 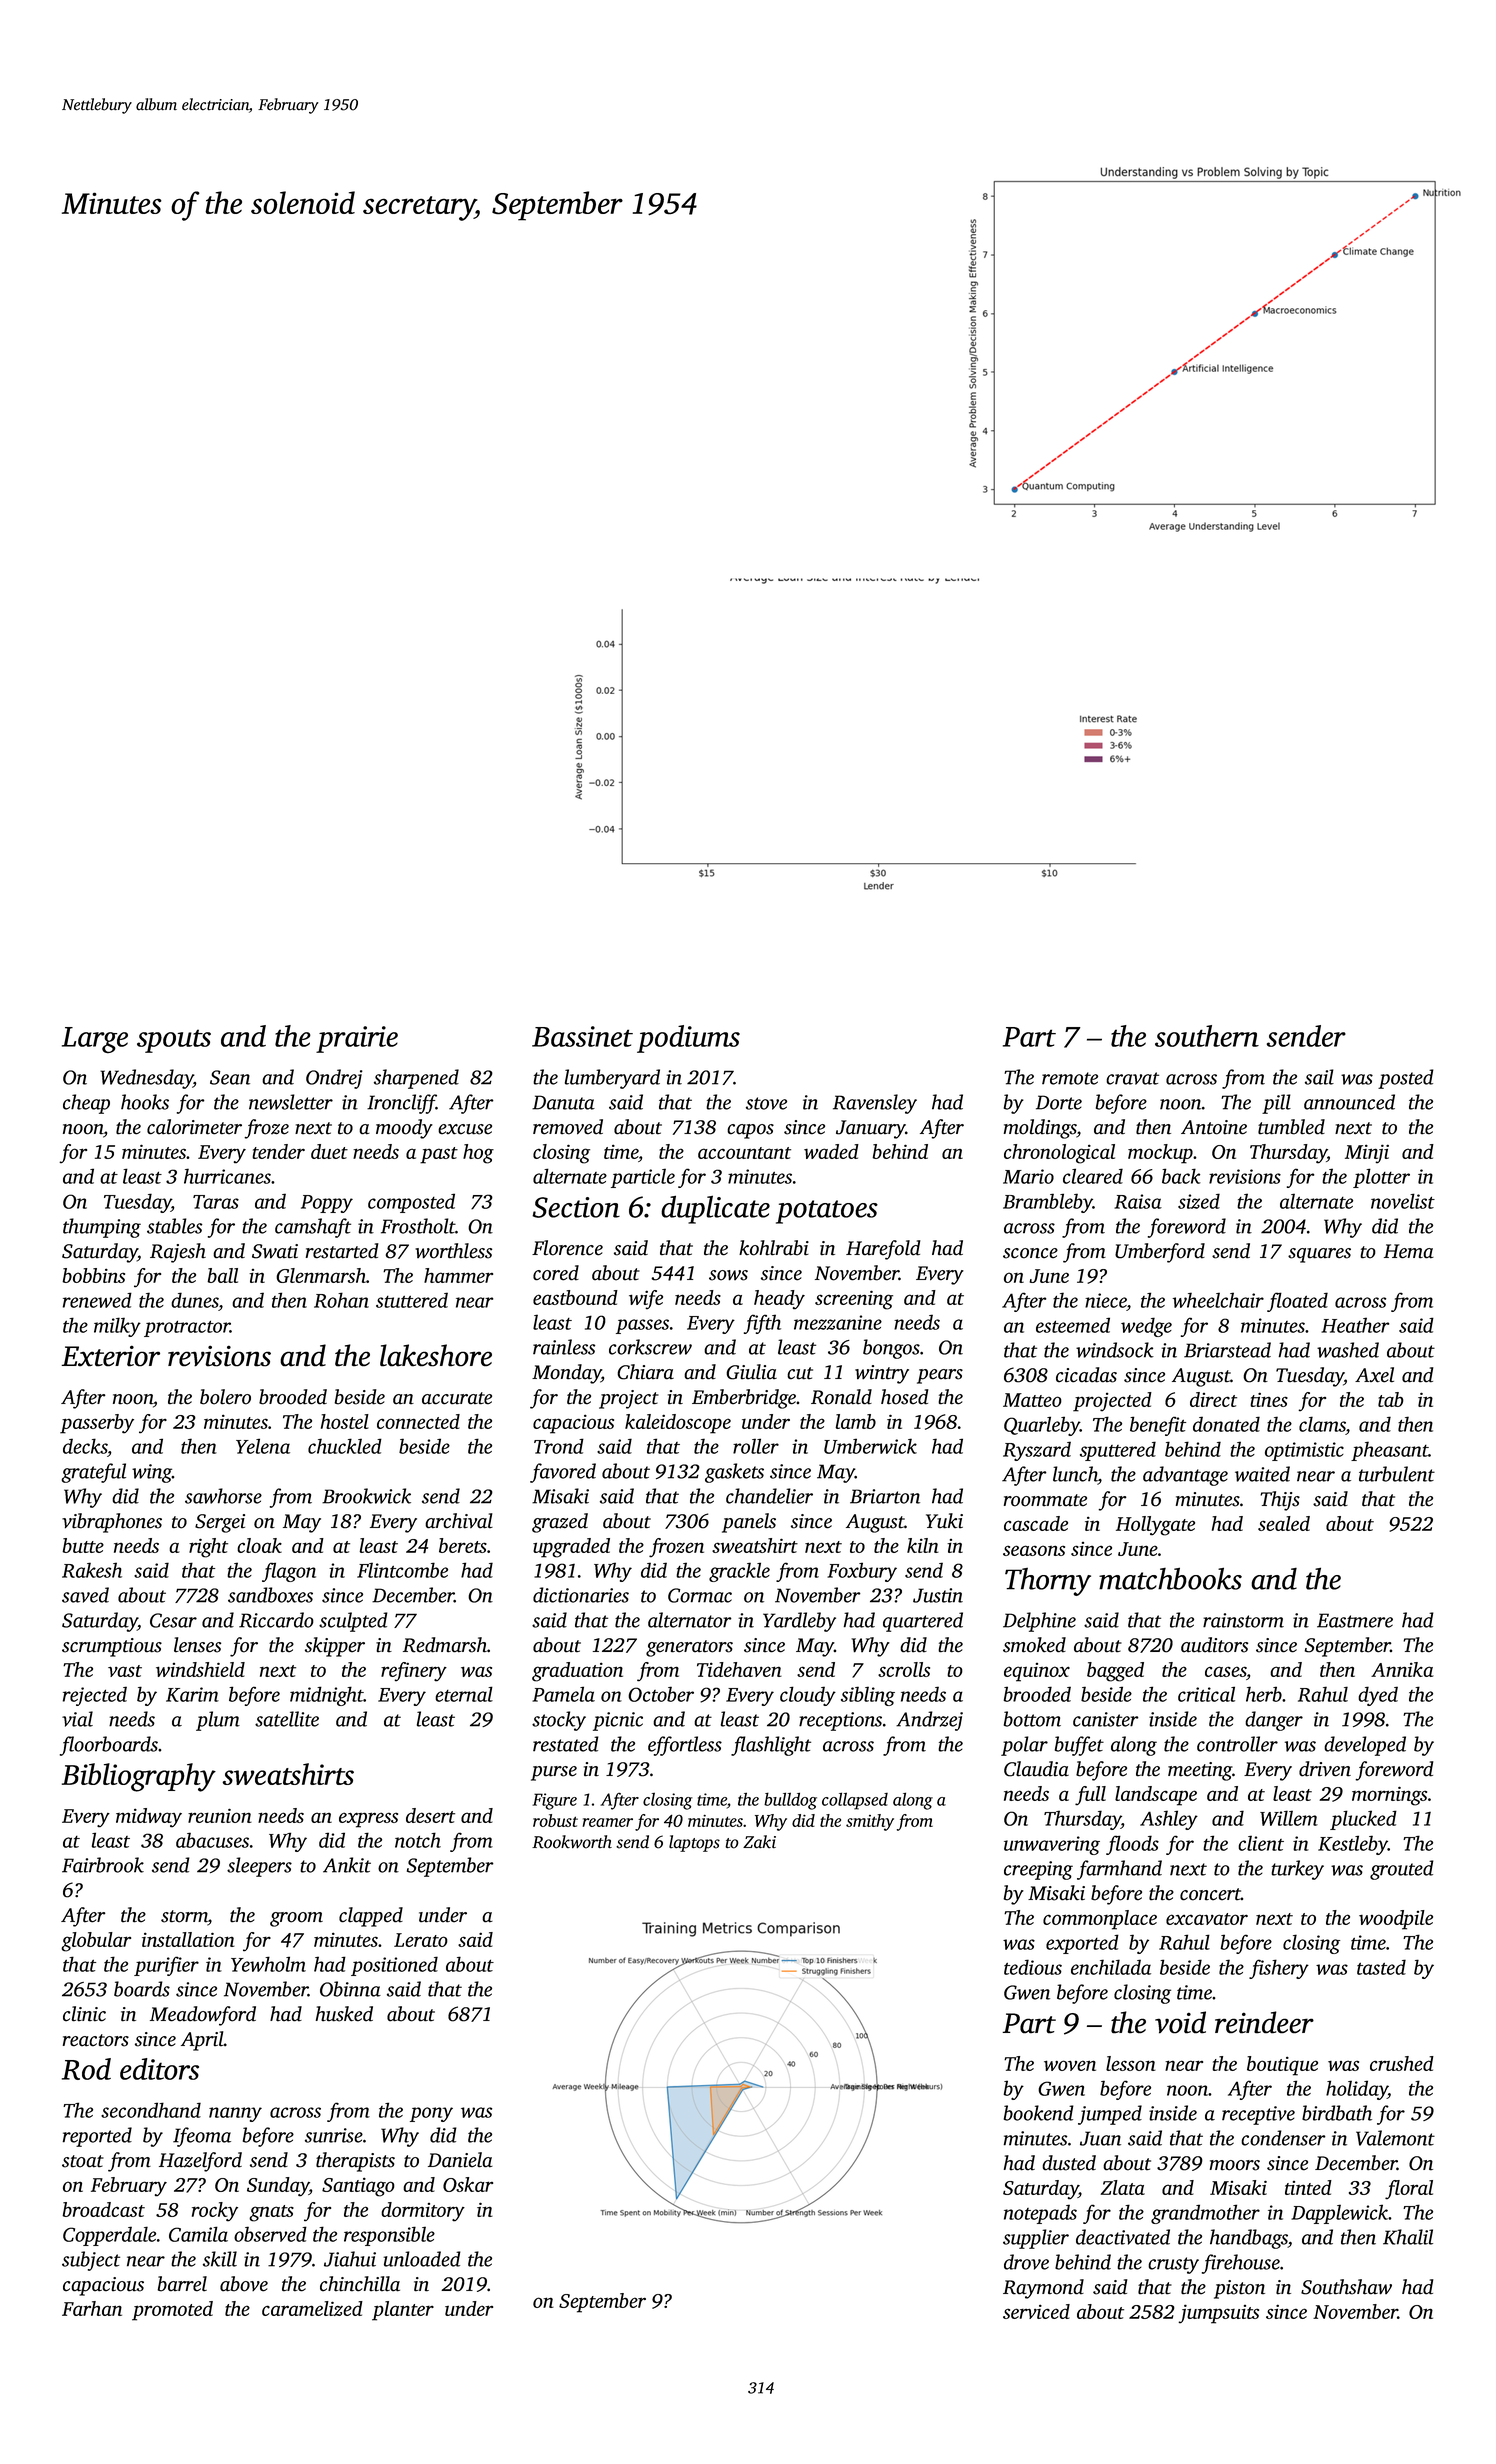 What do you see at coordinates (1210, 1894) in the image?
I see `concert` at bounding box center [1210, 1894].
